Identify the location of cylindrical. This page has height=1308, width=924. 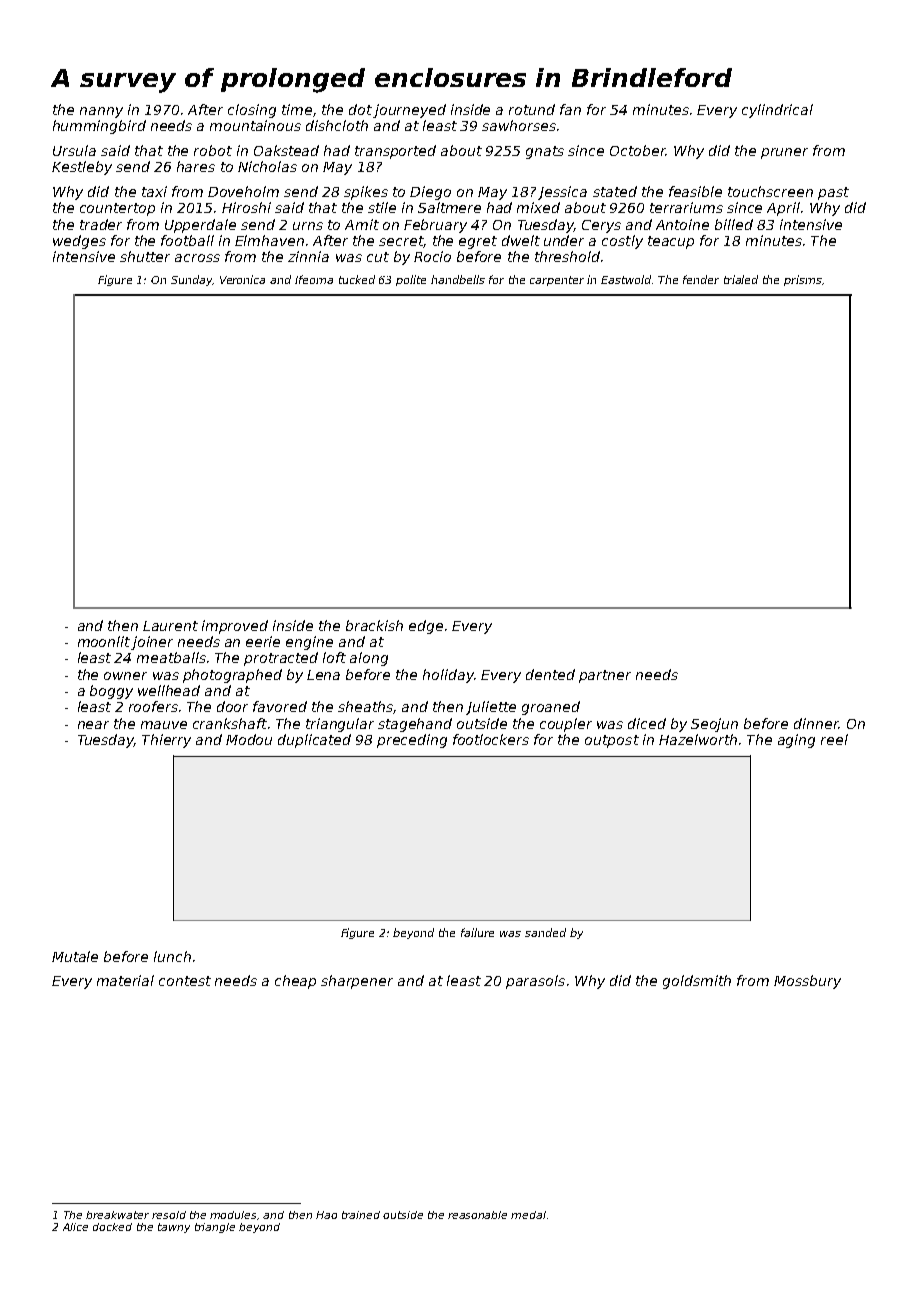
(777, 111).
